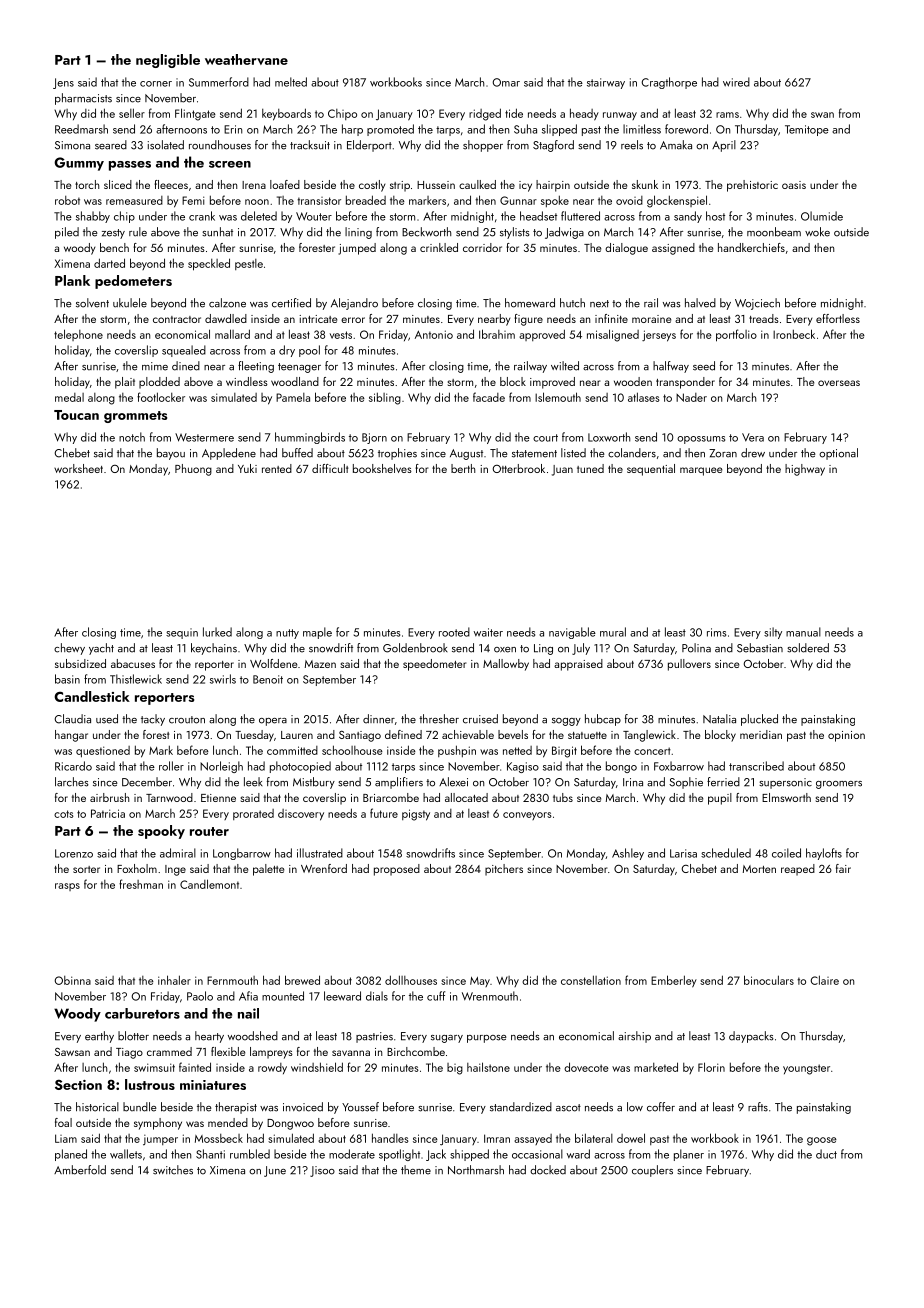 Image resolution: width=924 pixels, height=1308 pixels. What do you see at coordinates (382, 468) in the screenshot?
I see `bookshelves` at bounding box center [382, 468].
